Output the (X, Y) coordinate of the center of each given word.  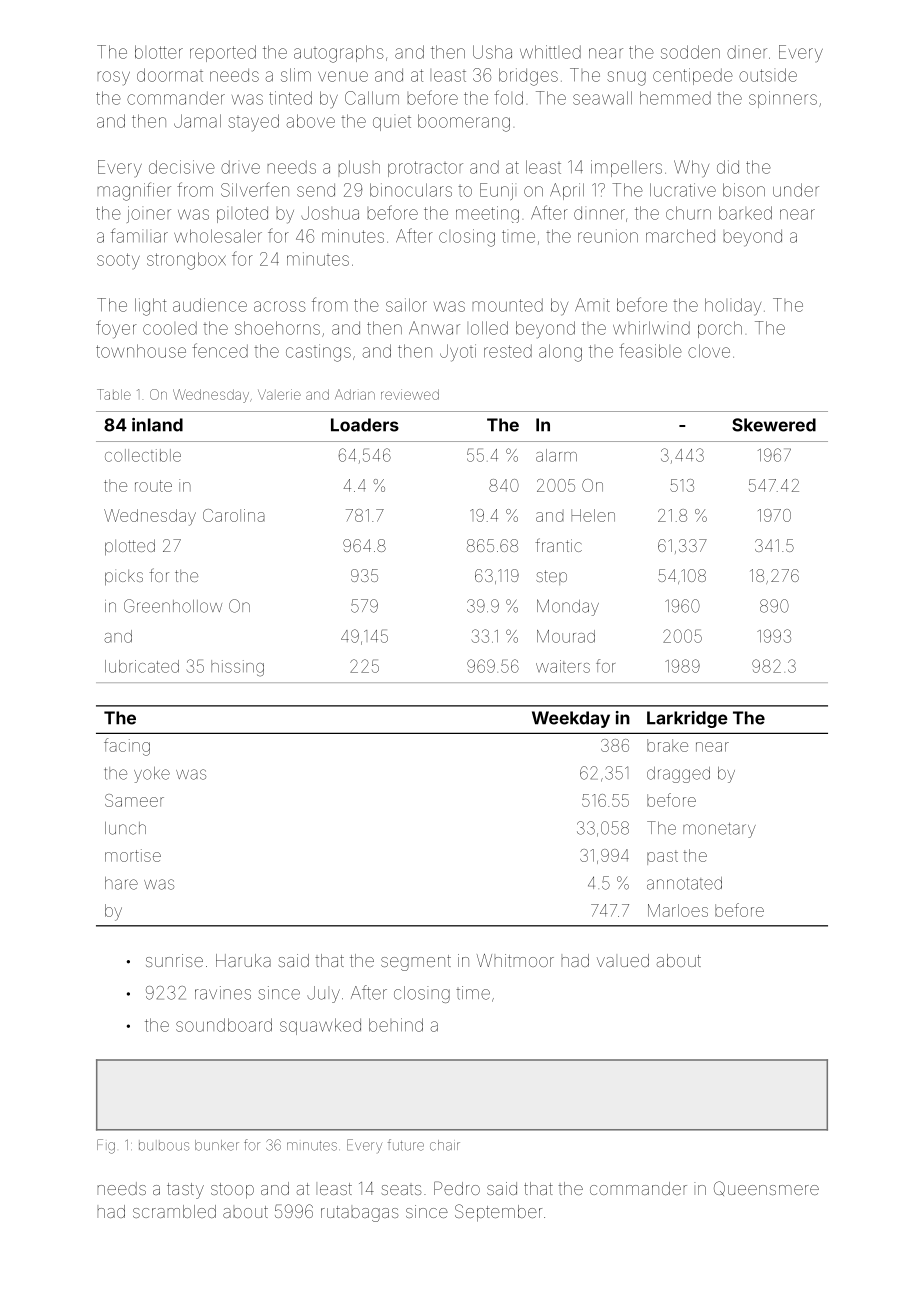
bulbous (164, 1146)
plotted (130, 547)
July (323, 994)
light (150, 307)
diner (747, 52)
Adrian (355, 394)
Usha (492, 52)
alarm (556, 455)
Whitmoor (515, 960)
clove (709, 351)
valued (623, 960)
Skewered (774, 425)
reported (223, 53)
